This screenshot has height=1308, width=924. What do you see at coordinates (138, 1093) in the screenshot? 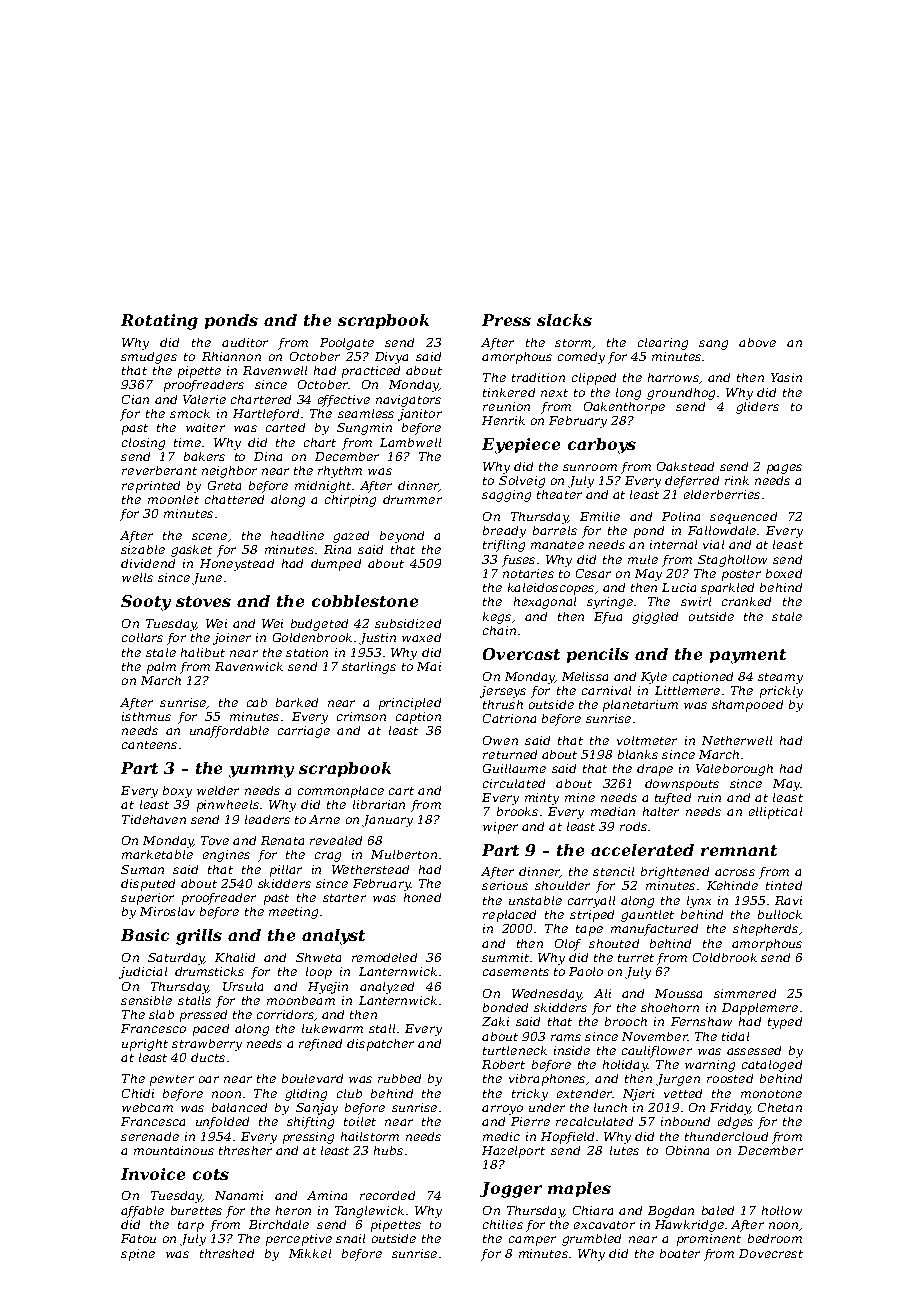
I see `Chidi` at bounding box center [138, 1093].
